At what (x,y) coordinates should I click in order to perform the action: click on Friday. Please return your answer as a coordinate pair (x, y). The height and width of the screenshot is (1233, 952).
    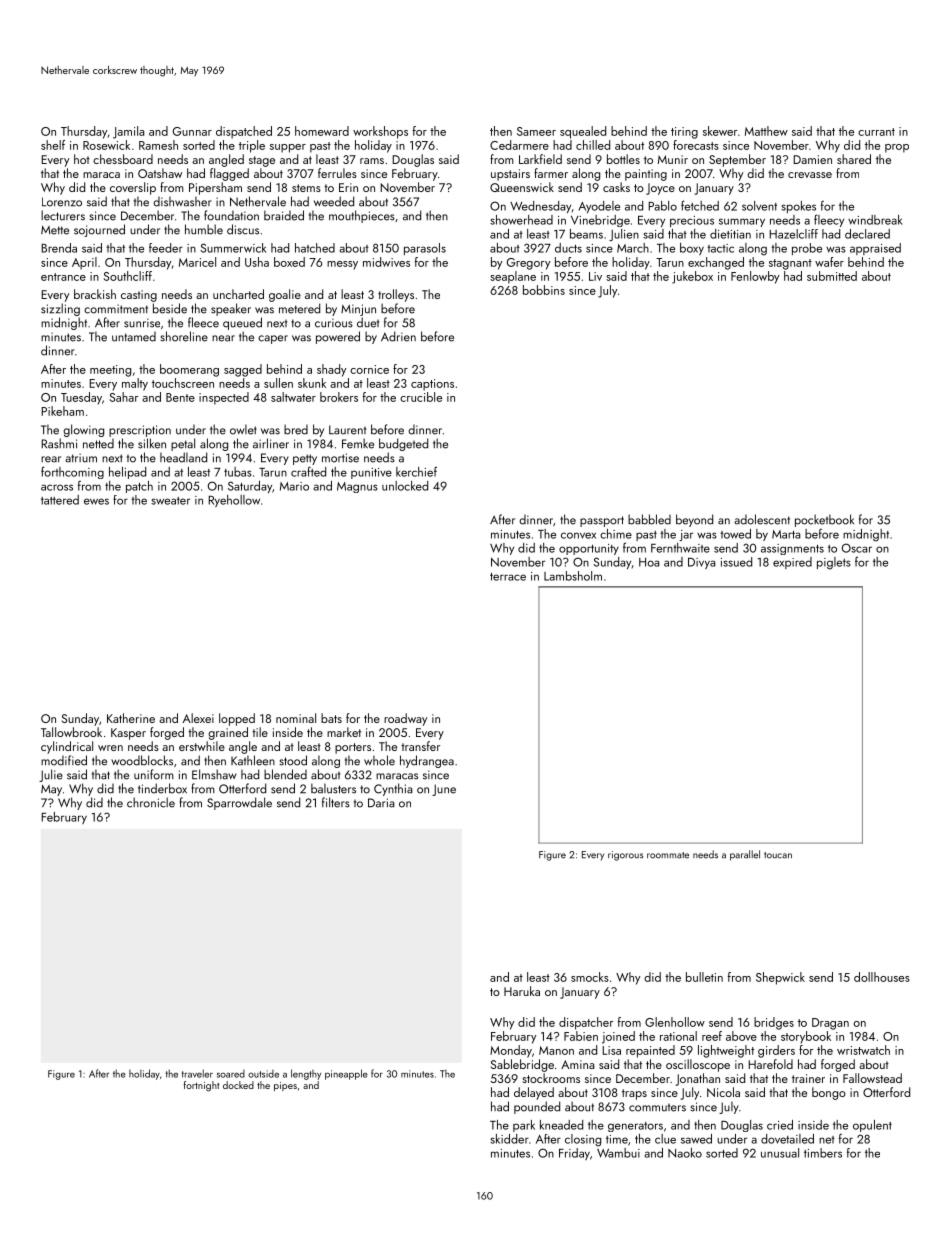
    Looking at the image, I should click on (574, 1154).
